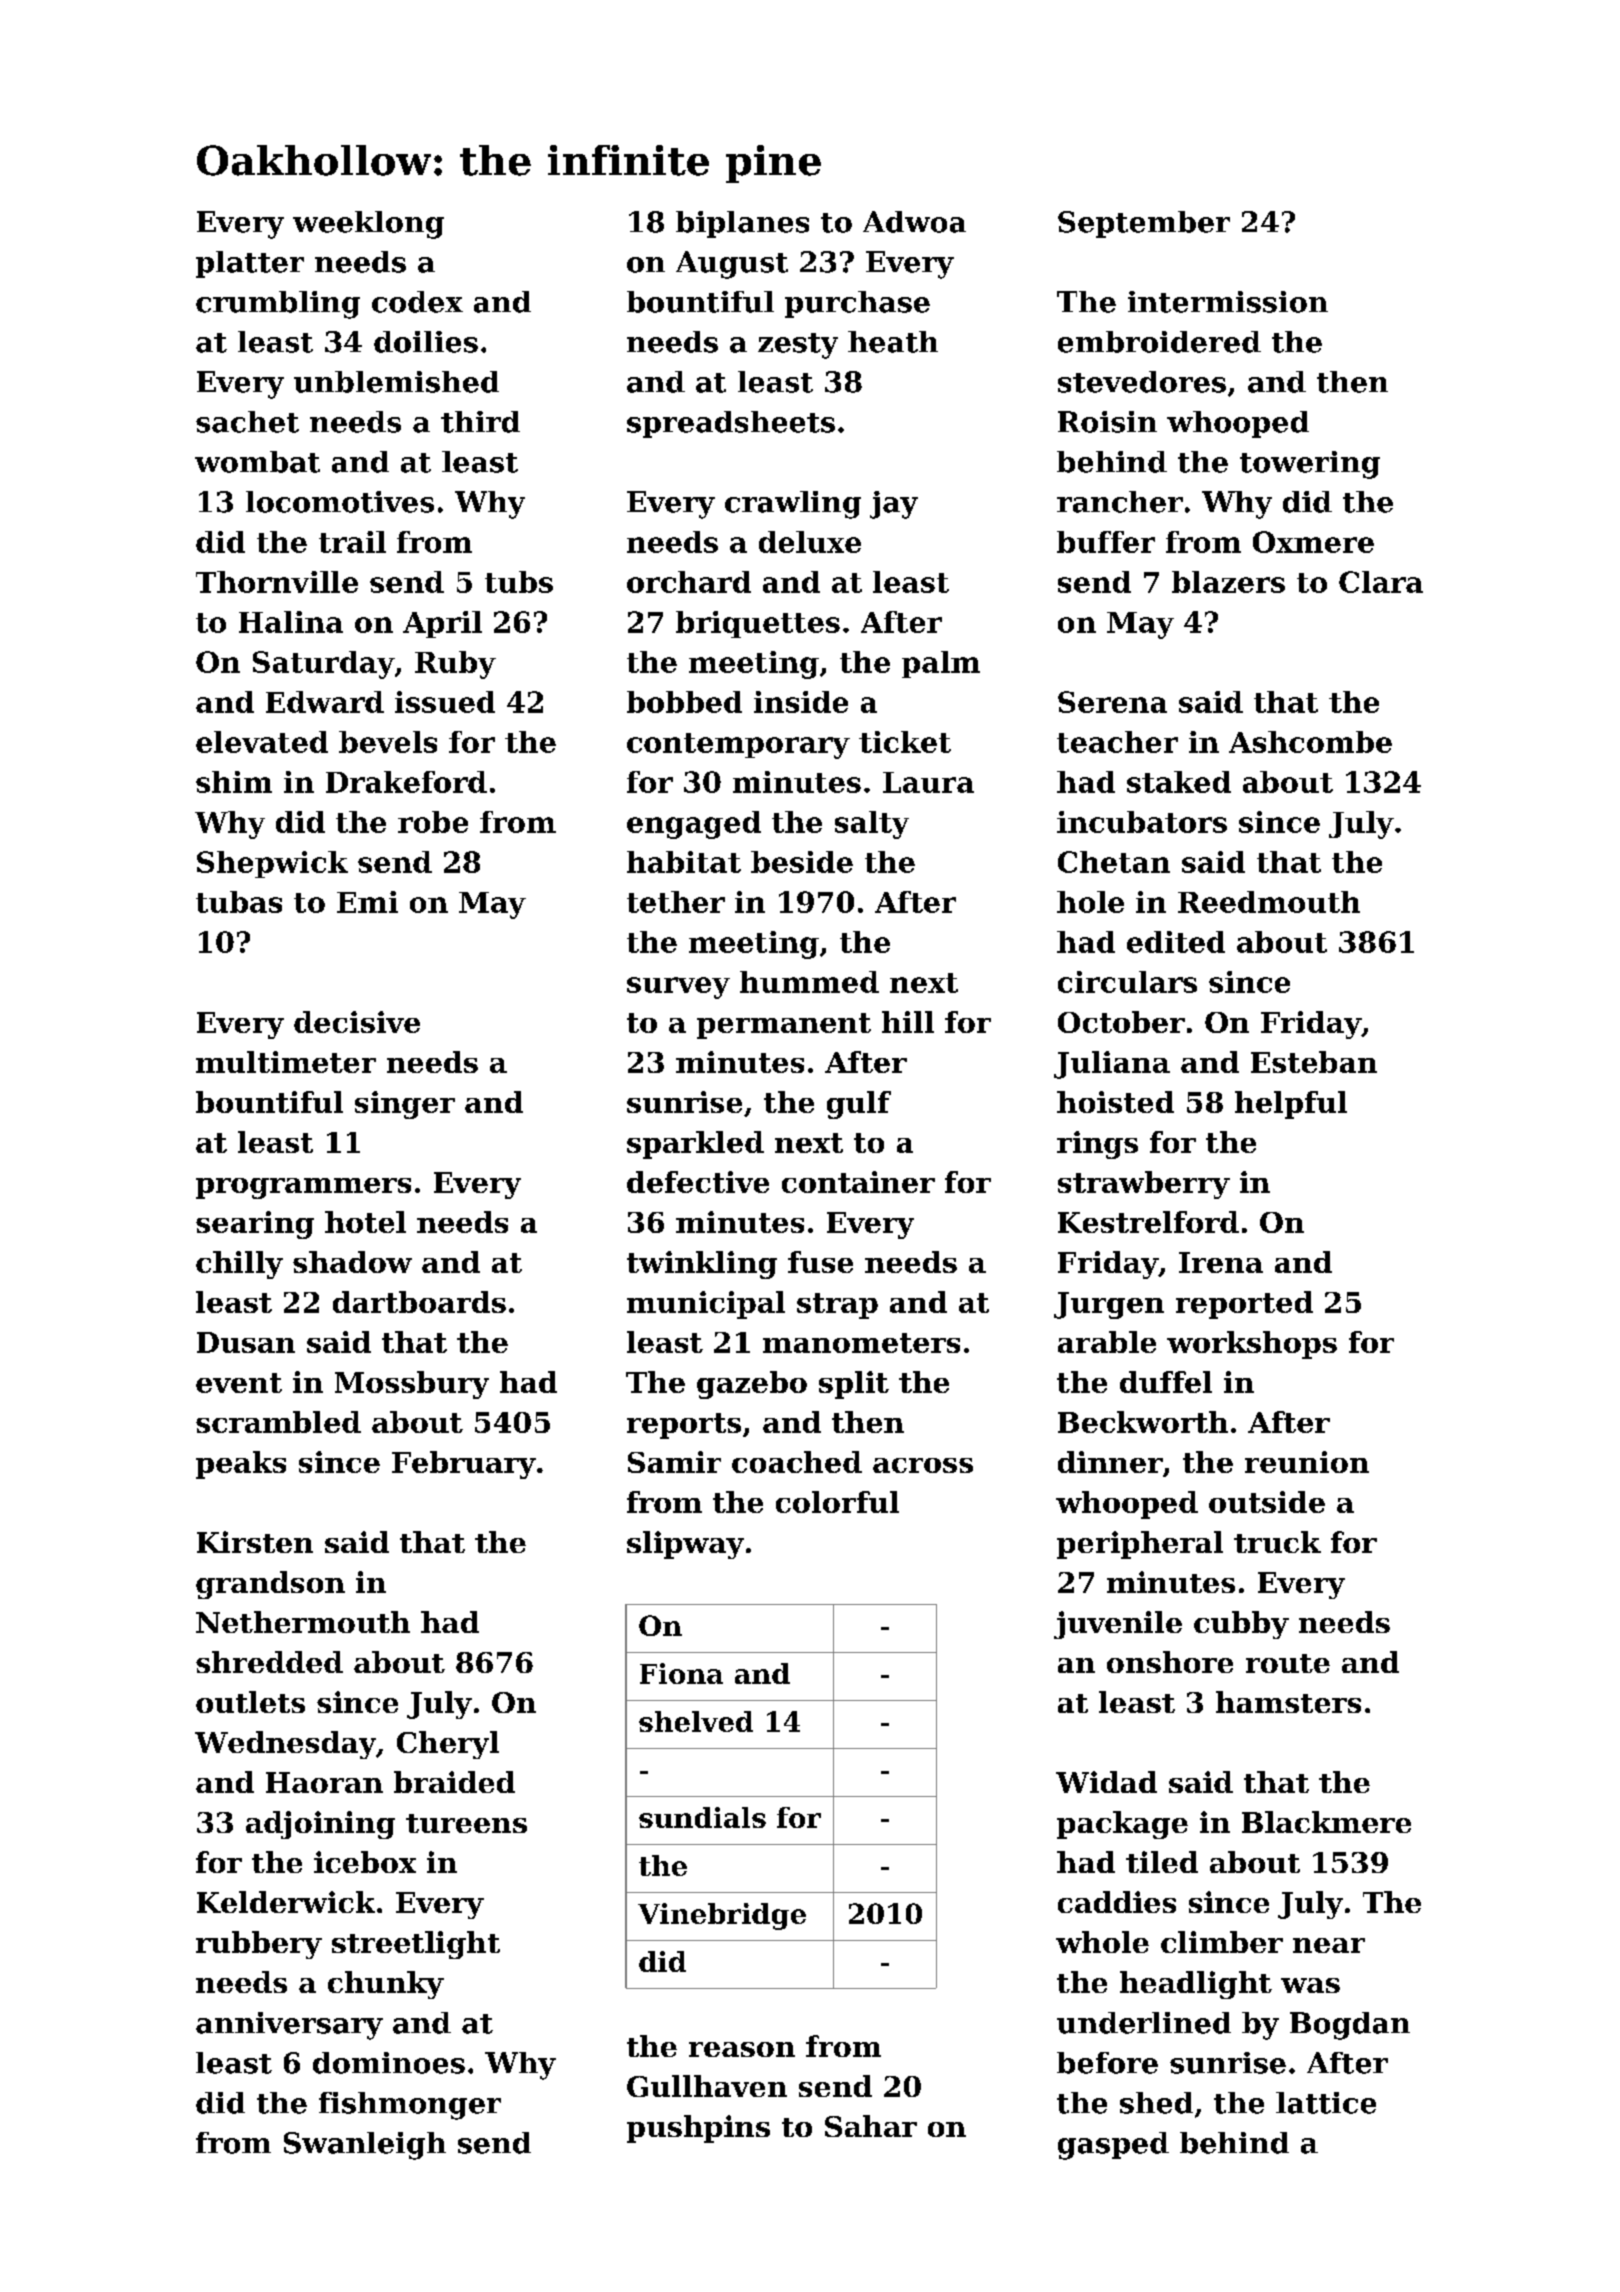 The image size is (1620, 2292). What do you see at coordinates (272, 864) in the screenshot?
I see `Shepwick` at bounding box center [272, 864].
